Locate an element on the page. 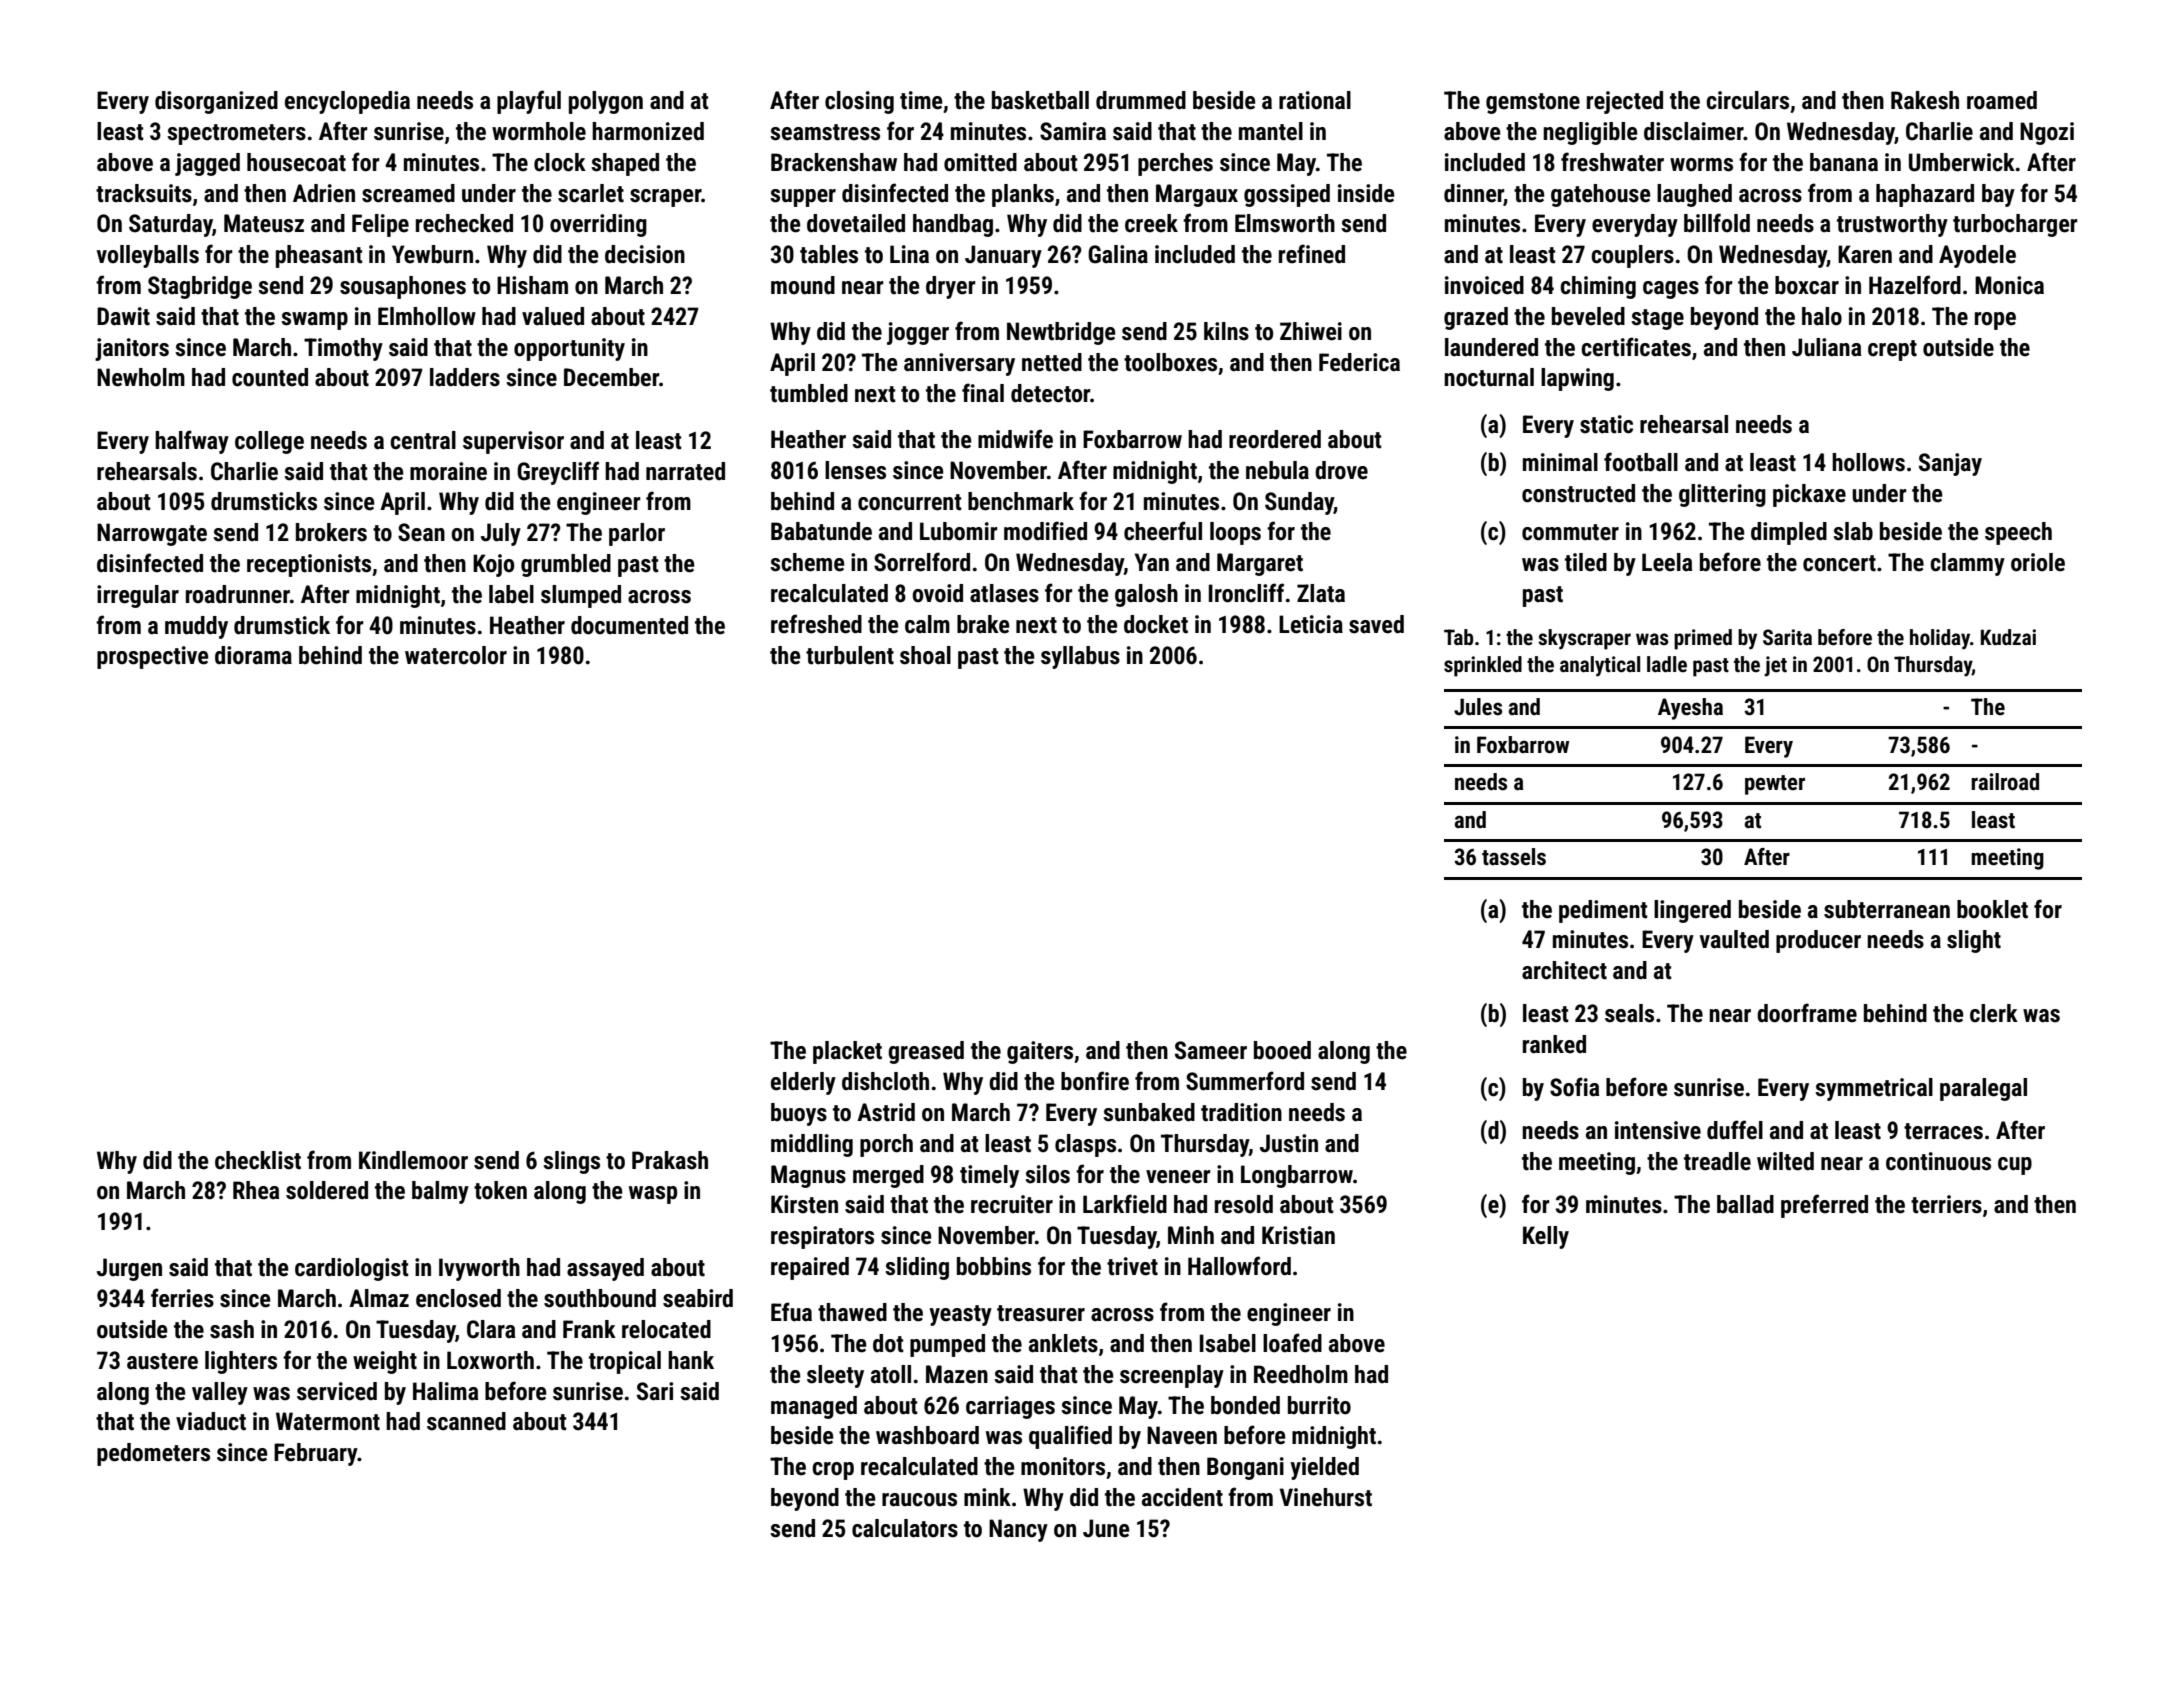 This document has height=1683, width=2178. February is located at coordinates (316, 1454).
